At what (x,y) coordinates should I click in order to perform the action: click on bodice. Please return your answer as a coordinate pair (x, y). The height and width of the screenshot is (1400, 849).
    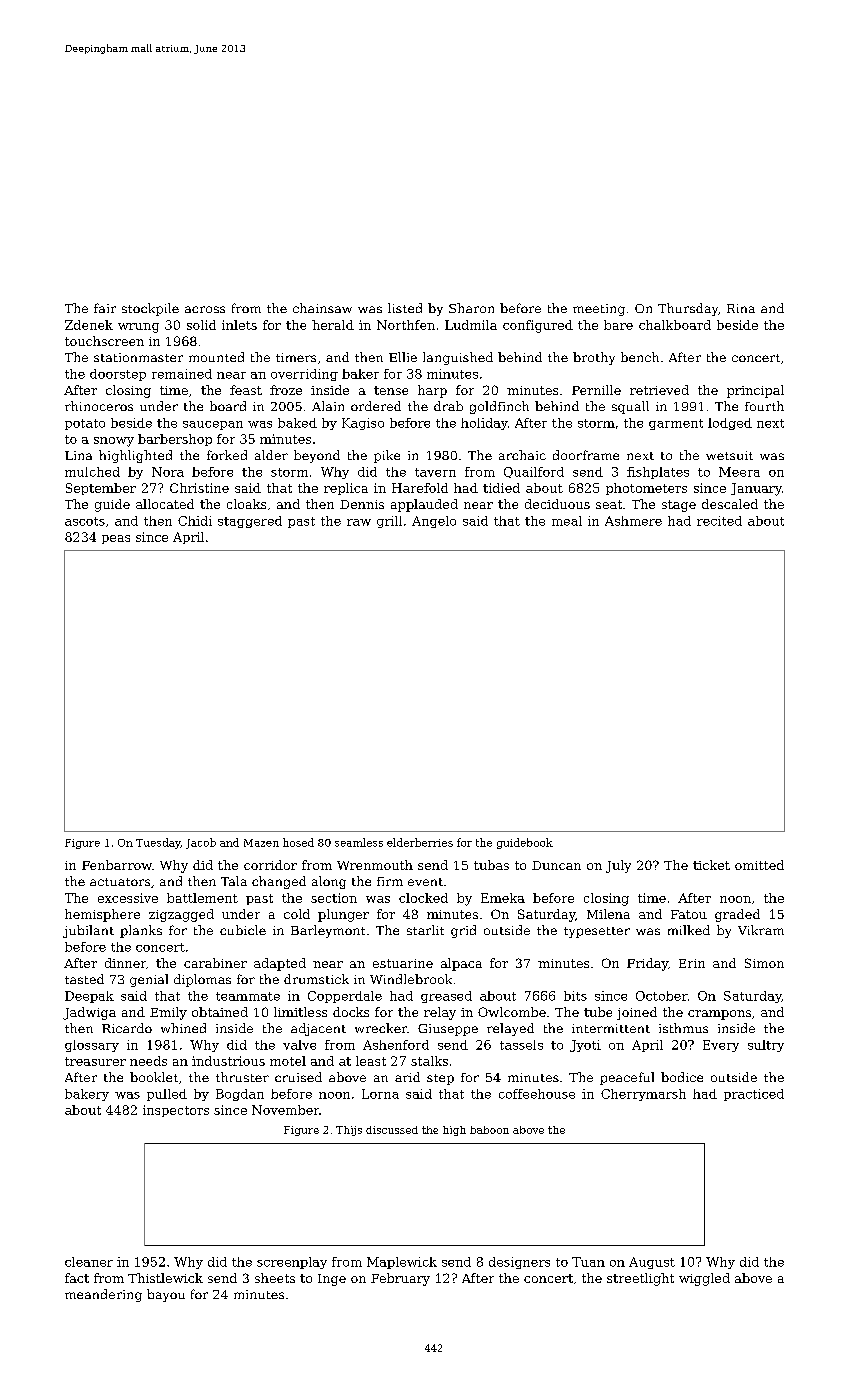
    Looking at the image, I should click on (682, 1077).
